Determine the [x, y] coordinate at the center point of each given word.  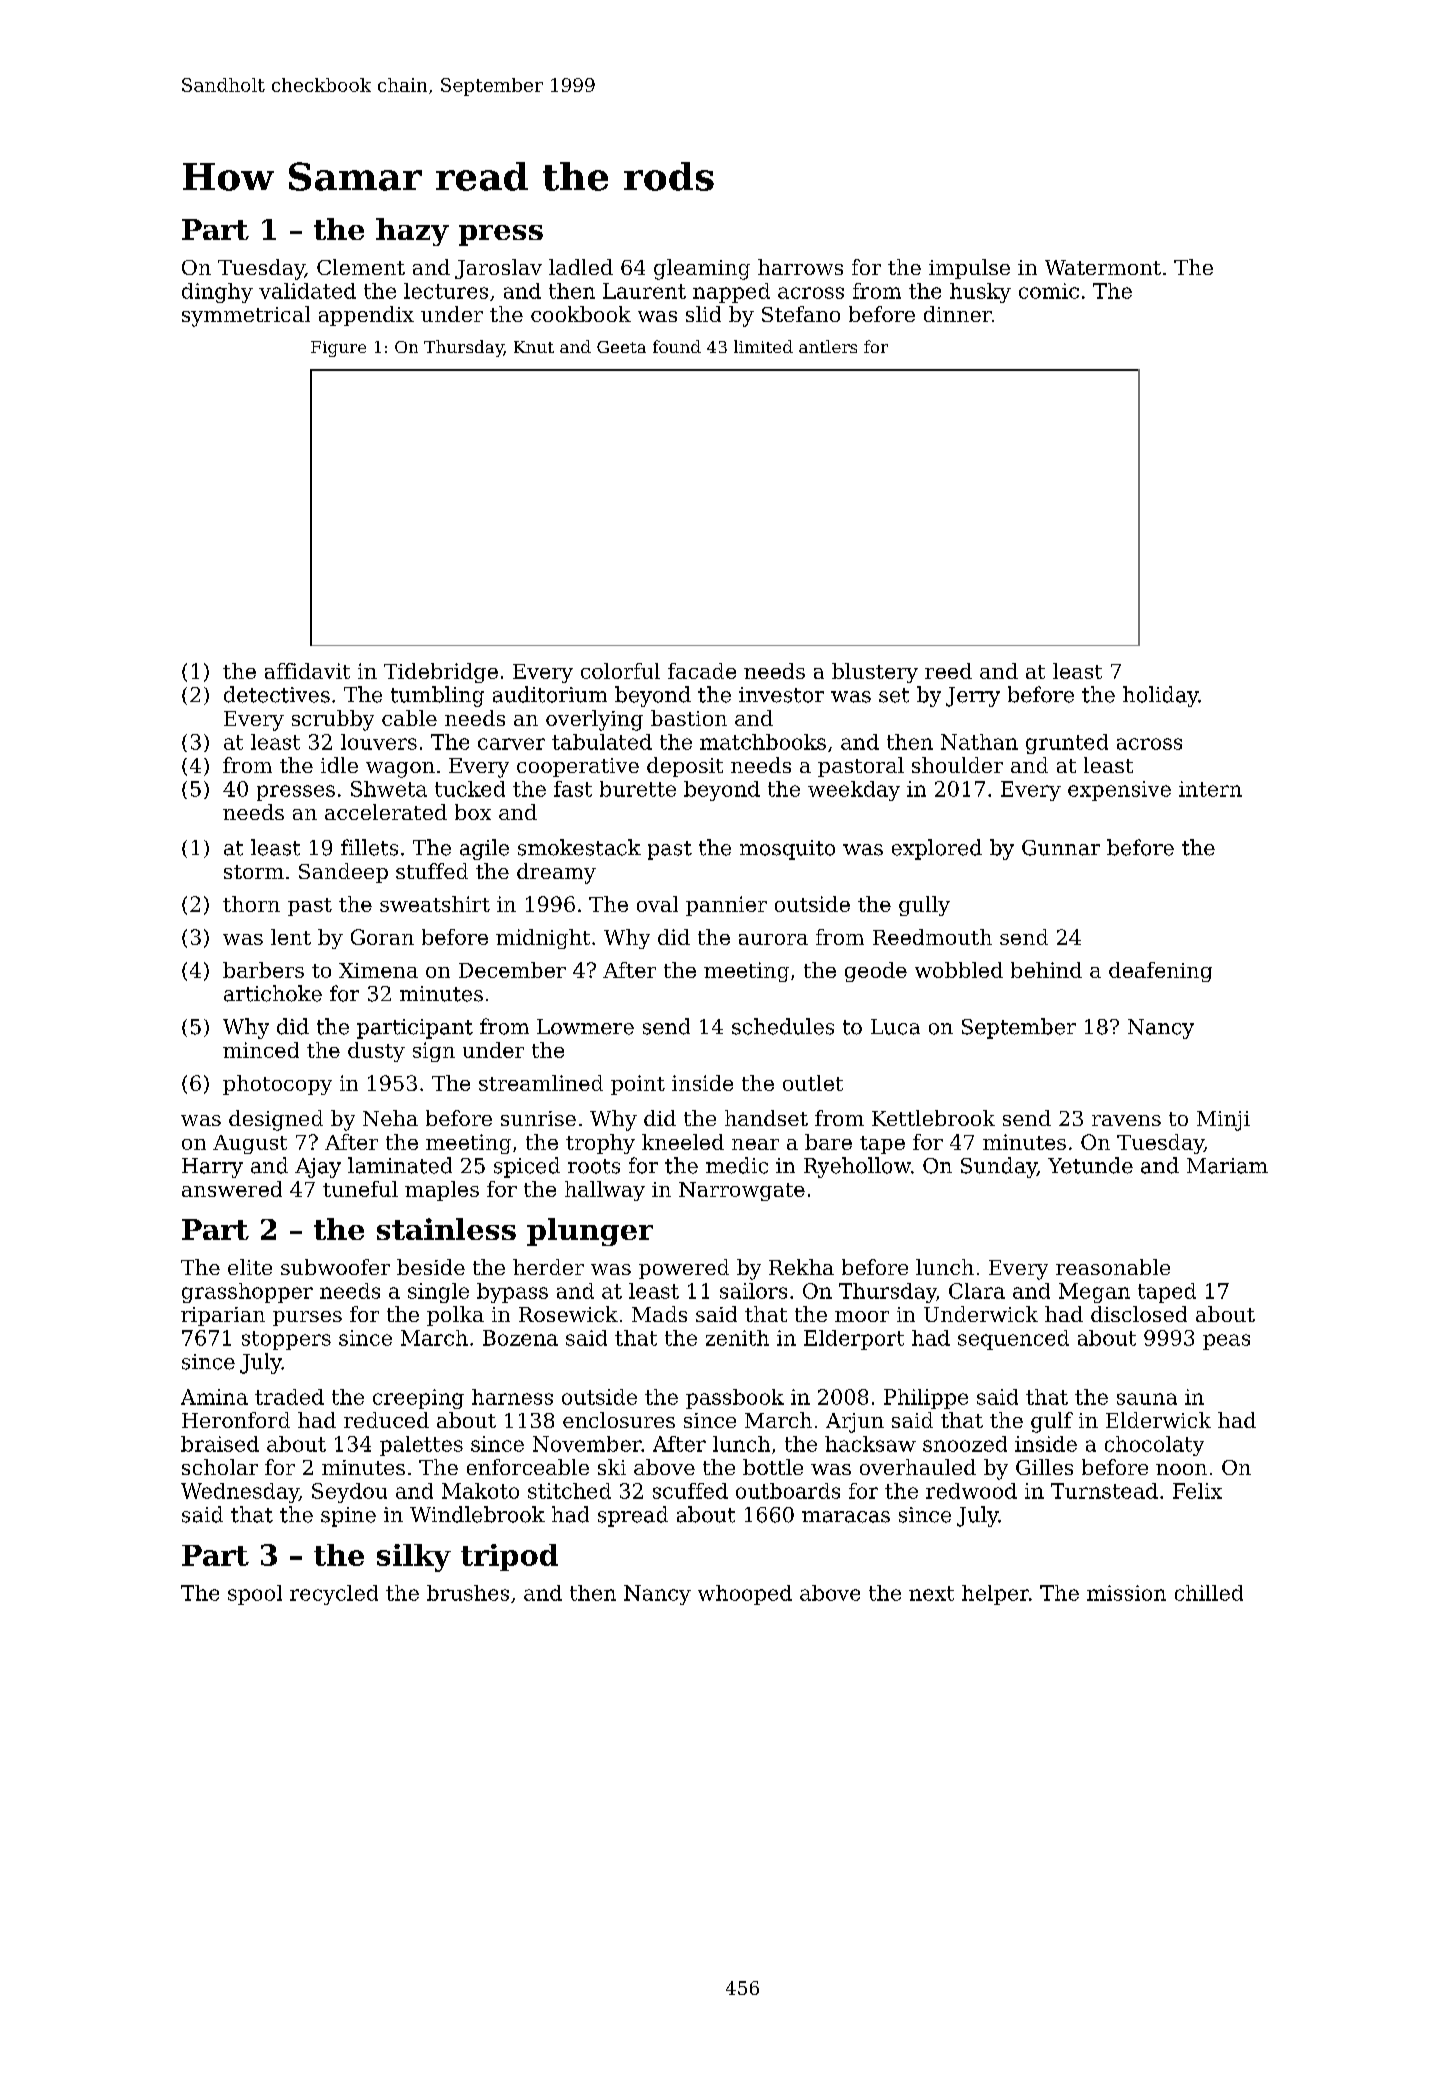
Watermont [1103, 267]
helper [995, 1595]
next [931, 1593]
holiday [1161, 696]
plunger [590, 1232]
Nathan [979, 742]
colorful [620, 671]
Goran [382, 937]
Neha [390, 1118]
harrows [800, 267]
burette [638, 789]
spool [255, 1595]
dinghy [217, 293]
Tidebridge [441, 673]
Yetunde [1090, 1165]
